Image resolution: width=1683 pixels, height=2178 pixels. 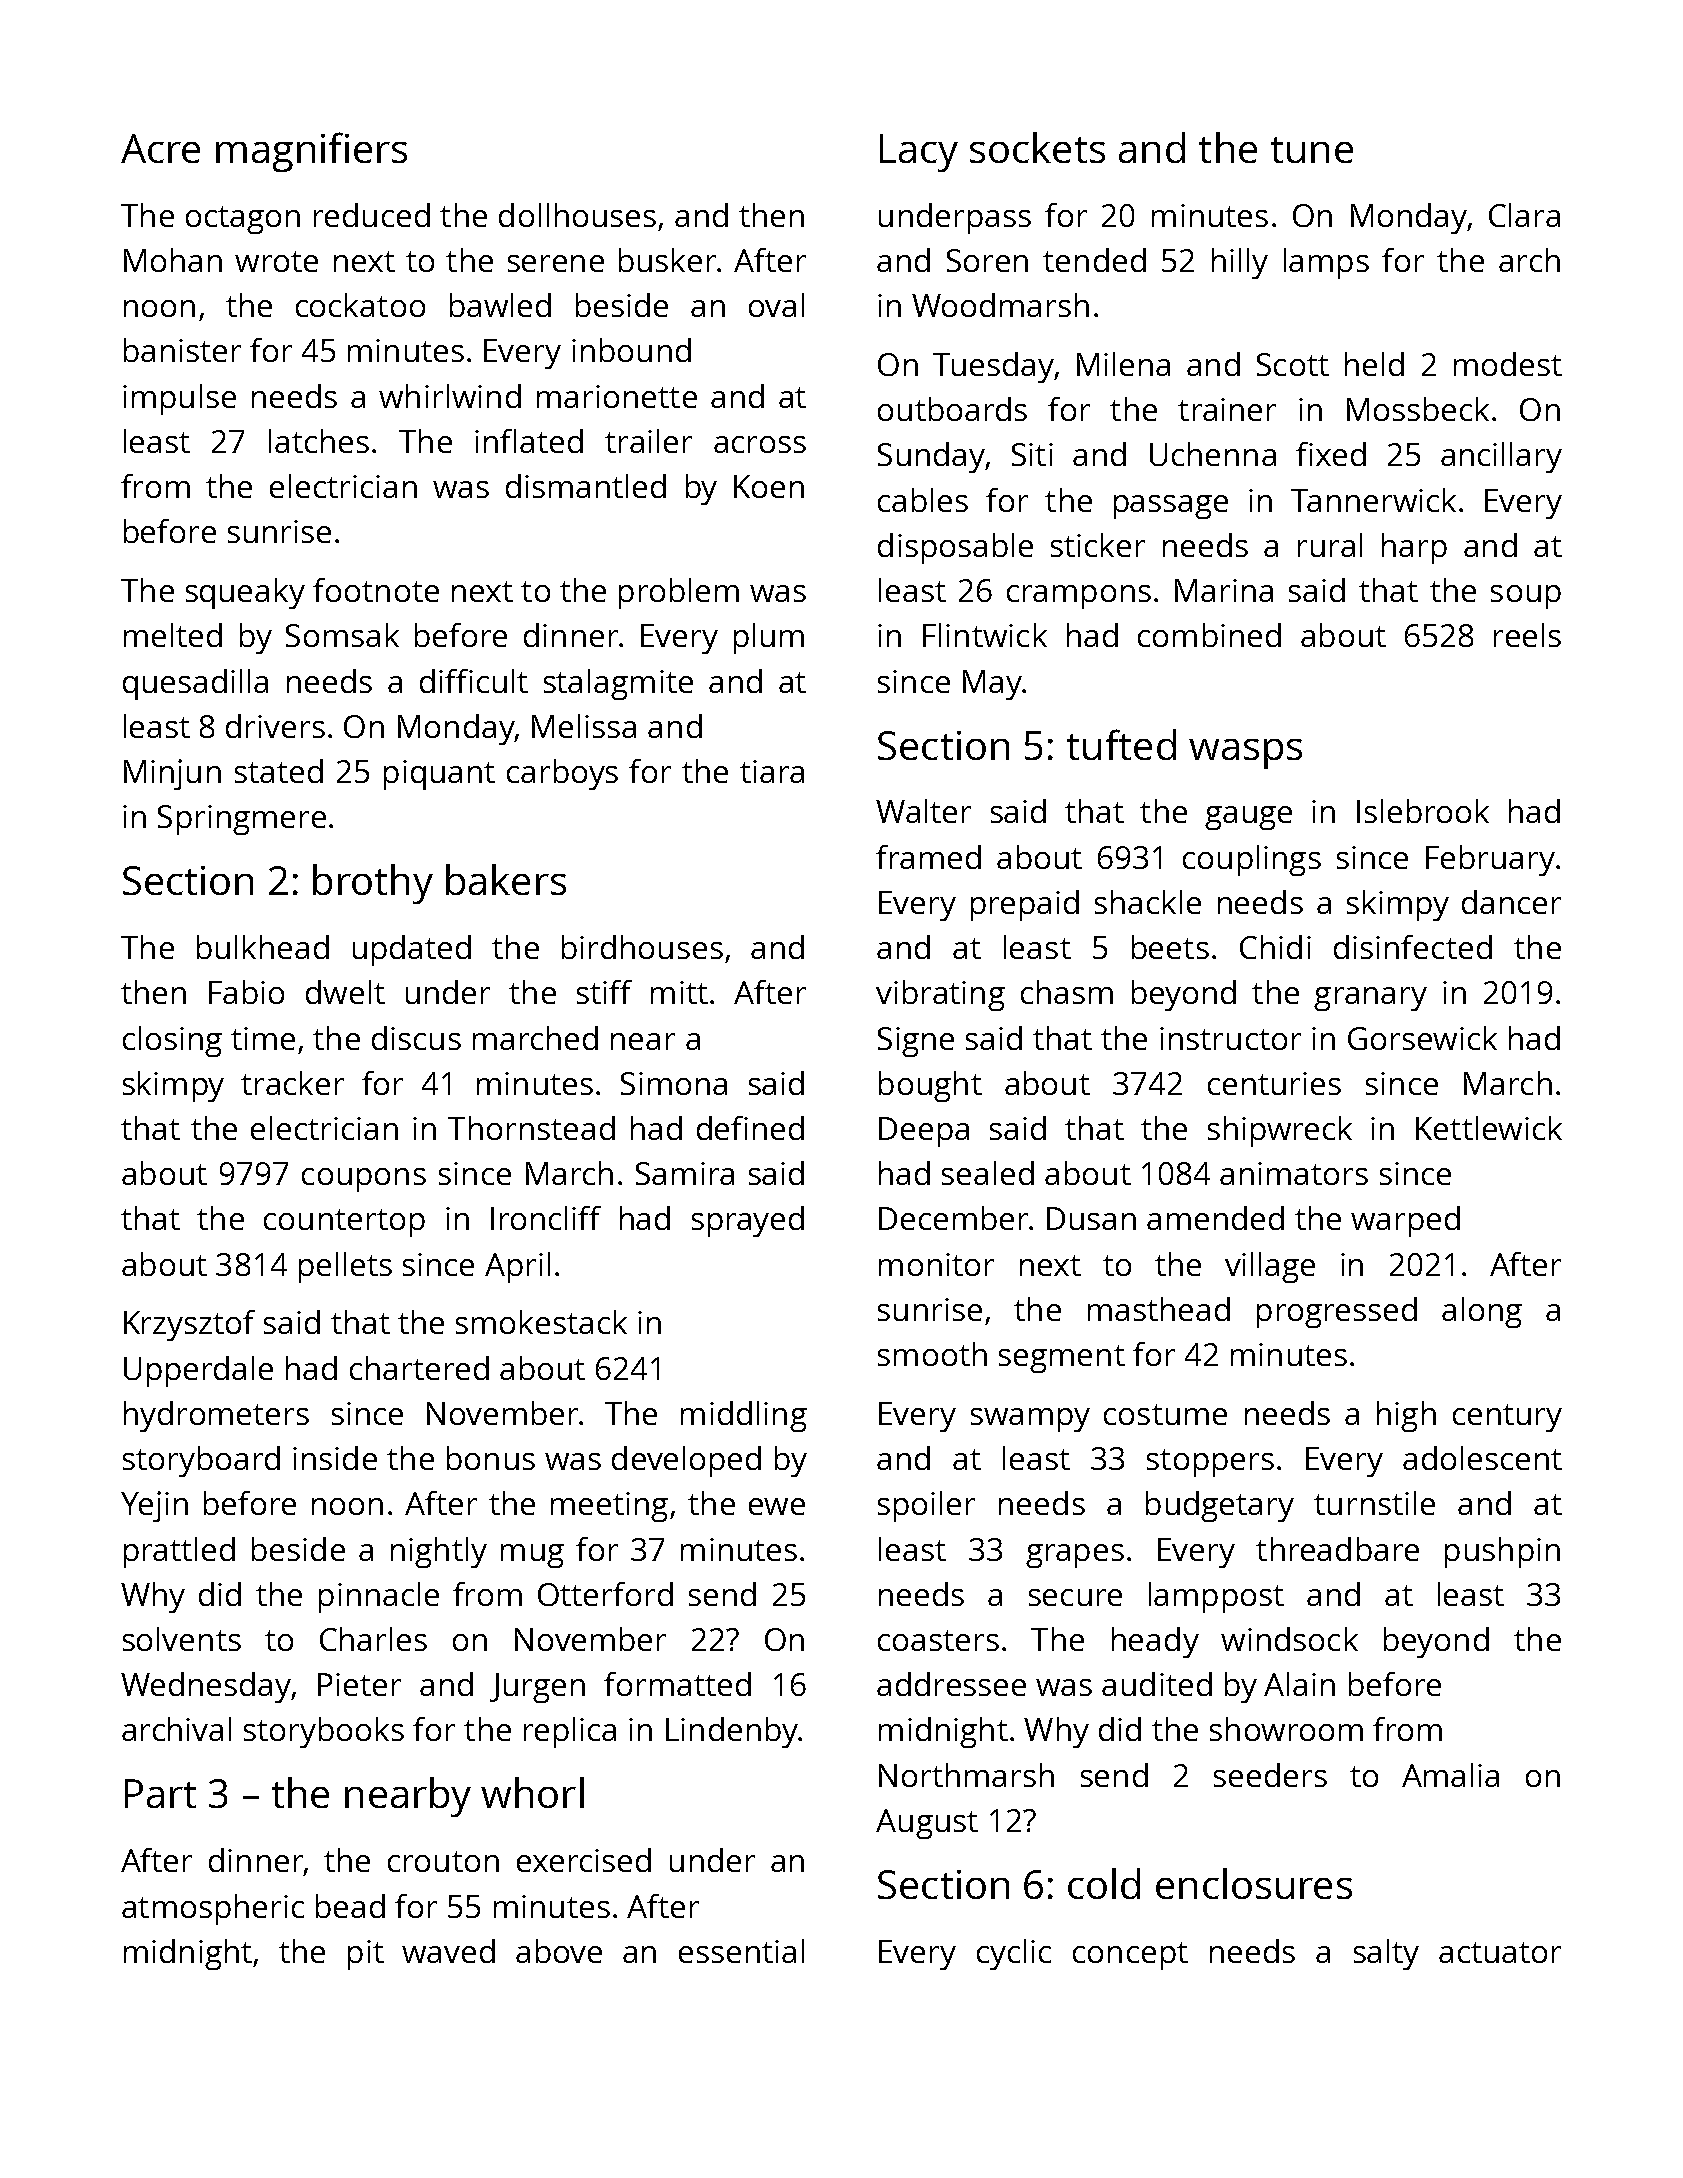 What do you see at coordinates (419, 1368) in the screenshot?
I see `chartered` at bounding box center [419, 1368].
